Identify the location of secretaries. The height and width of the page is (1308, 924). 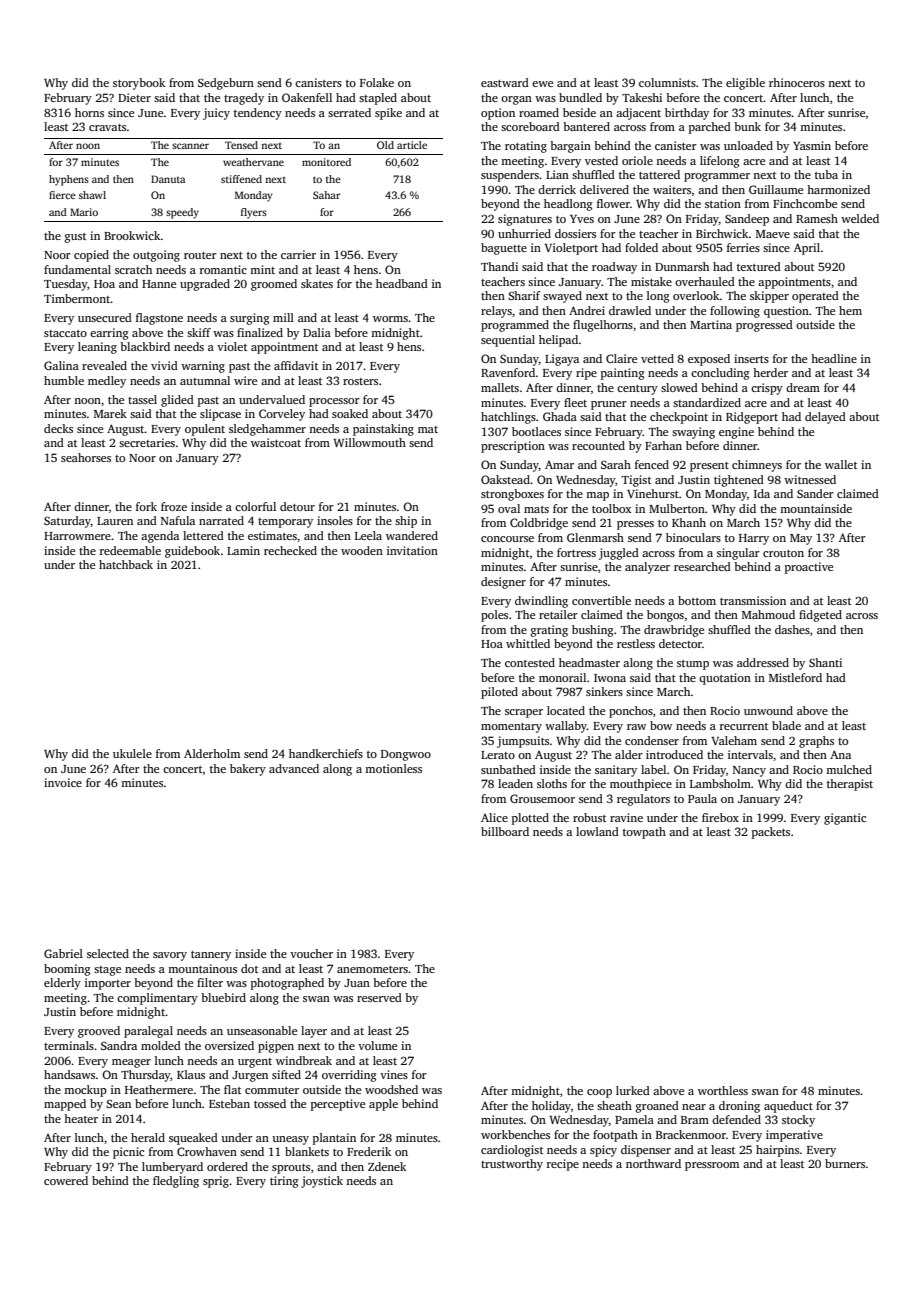
(147, 442).
